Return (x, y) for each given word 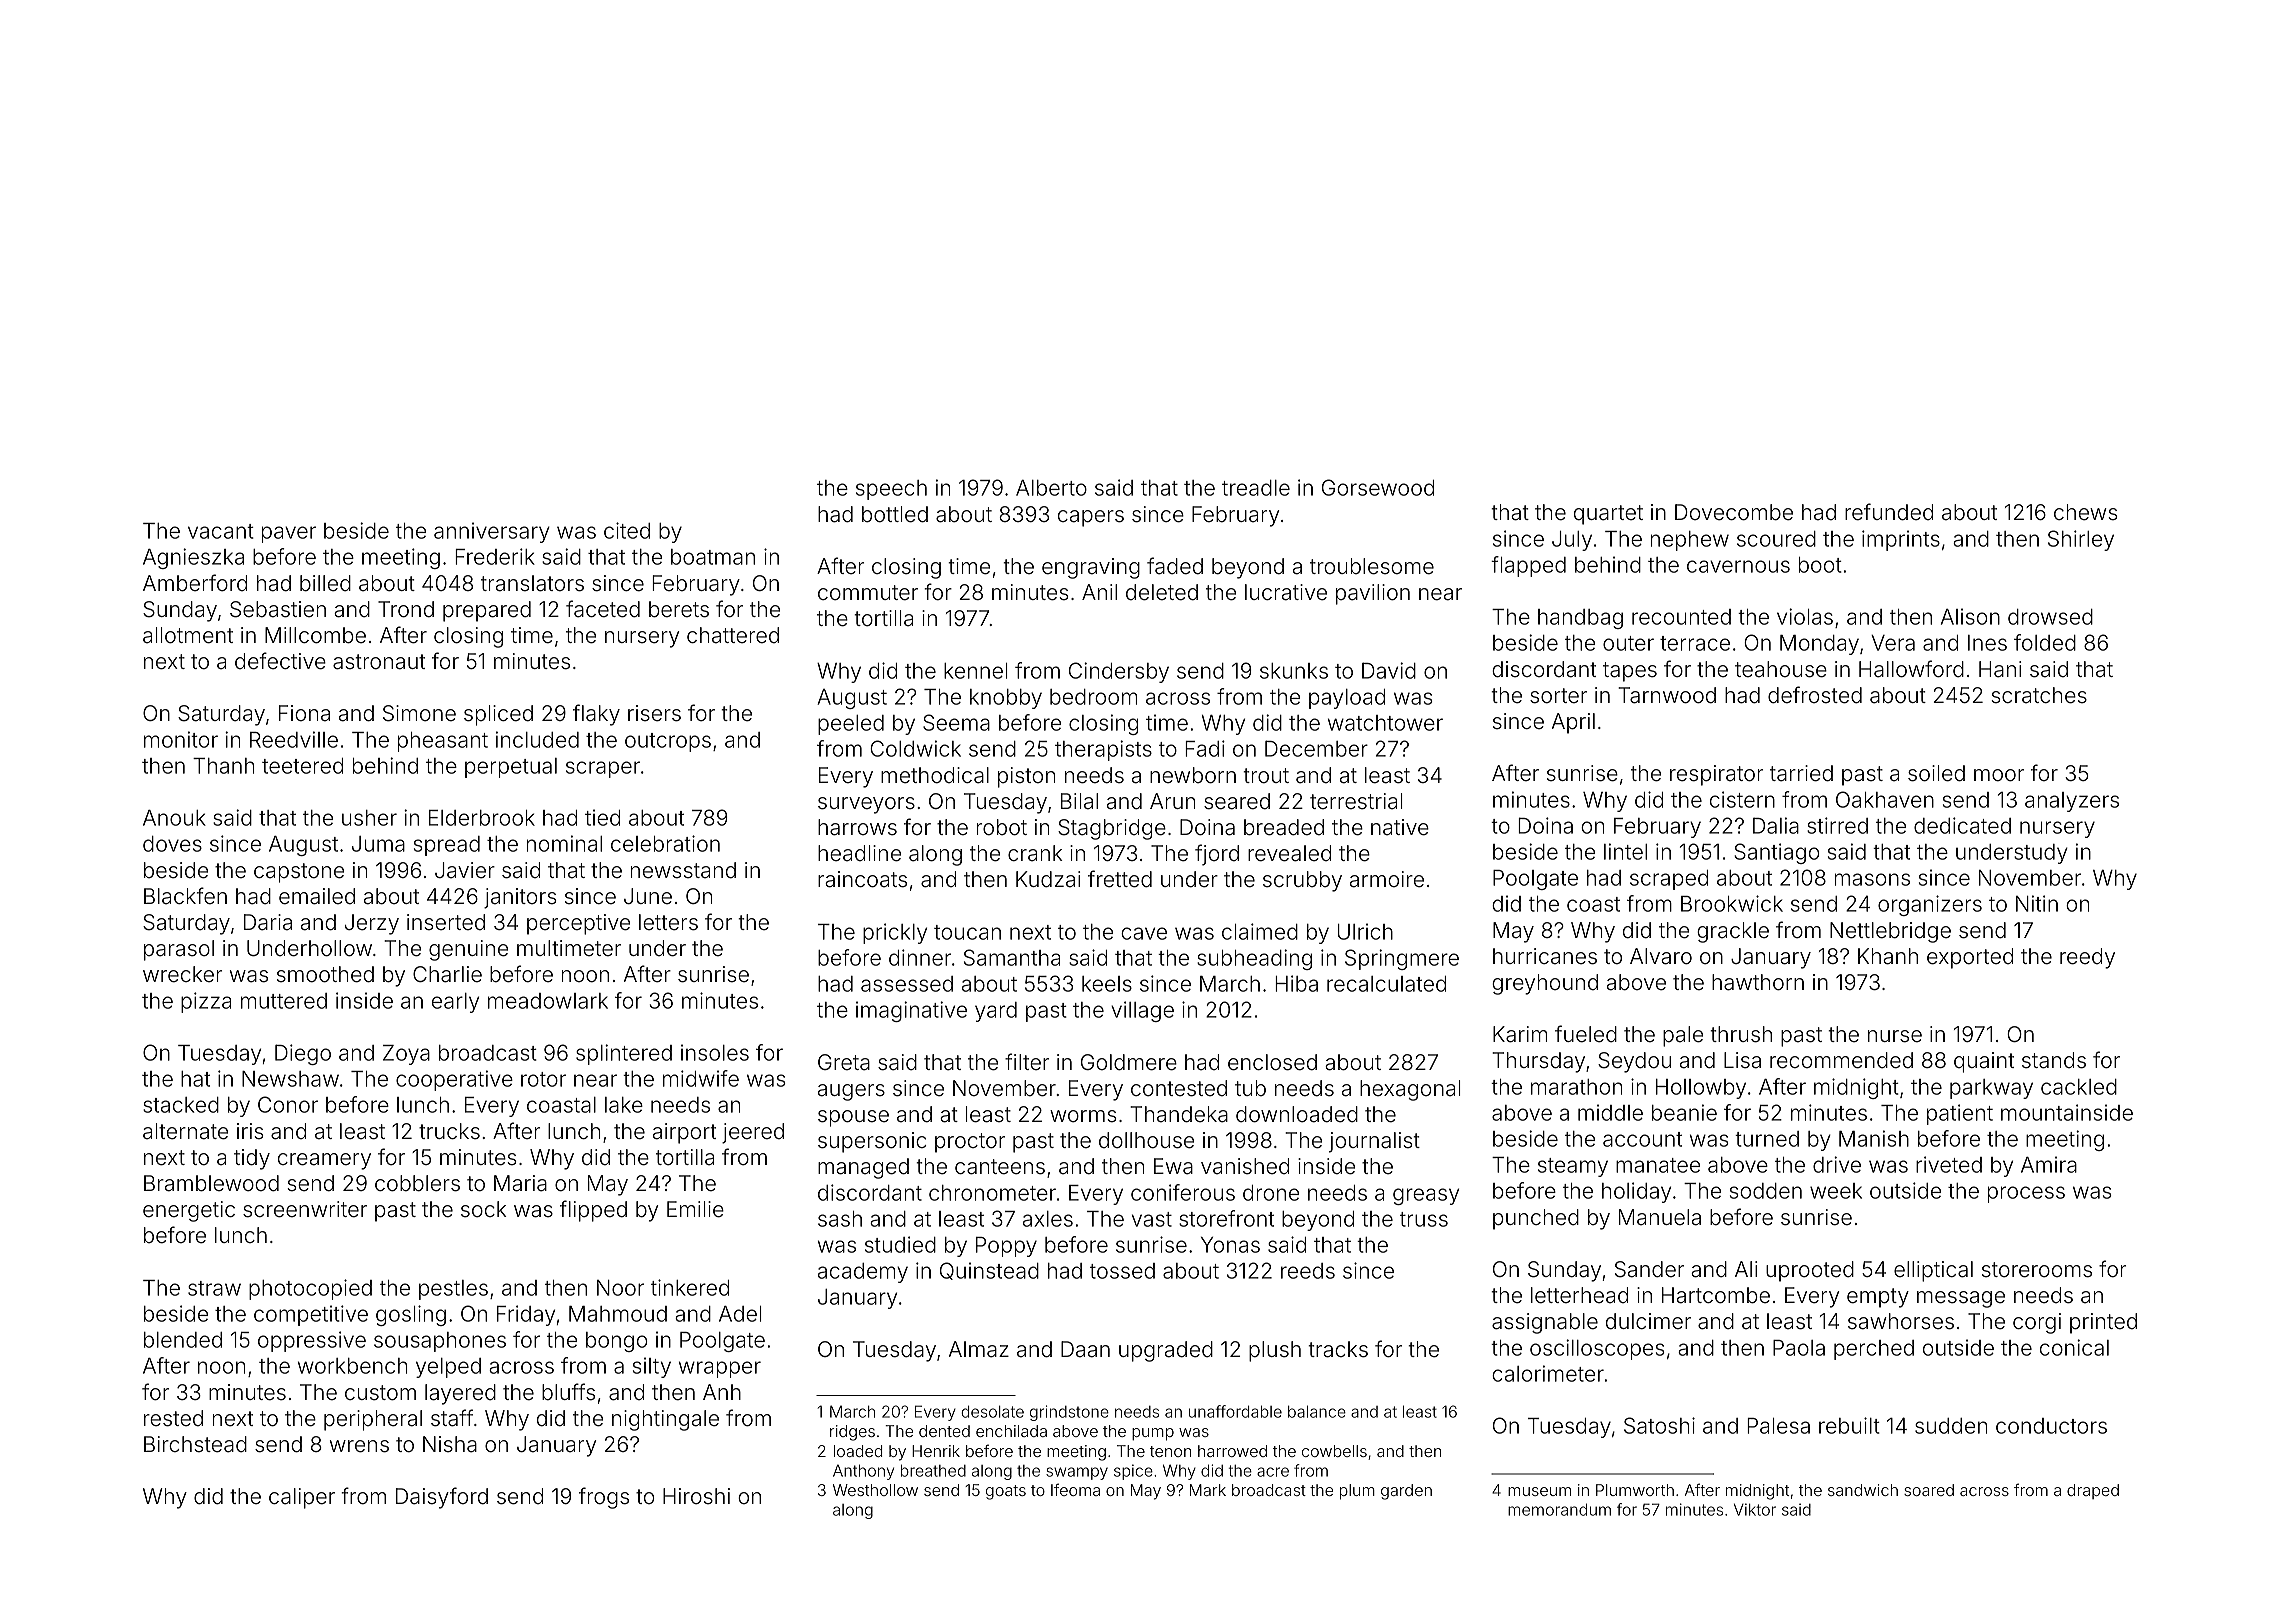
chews (2086, 512)
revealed (1289, 853)
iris (250, 1131)
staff (452, 1418)
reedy (2087, 958)
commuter (868, 592)
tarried (1801, 773)
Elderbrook (482, 818)
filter (1027, 1061)
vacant (221, 531)
